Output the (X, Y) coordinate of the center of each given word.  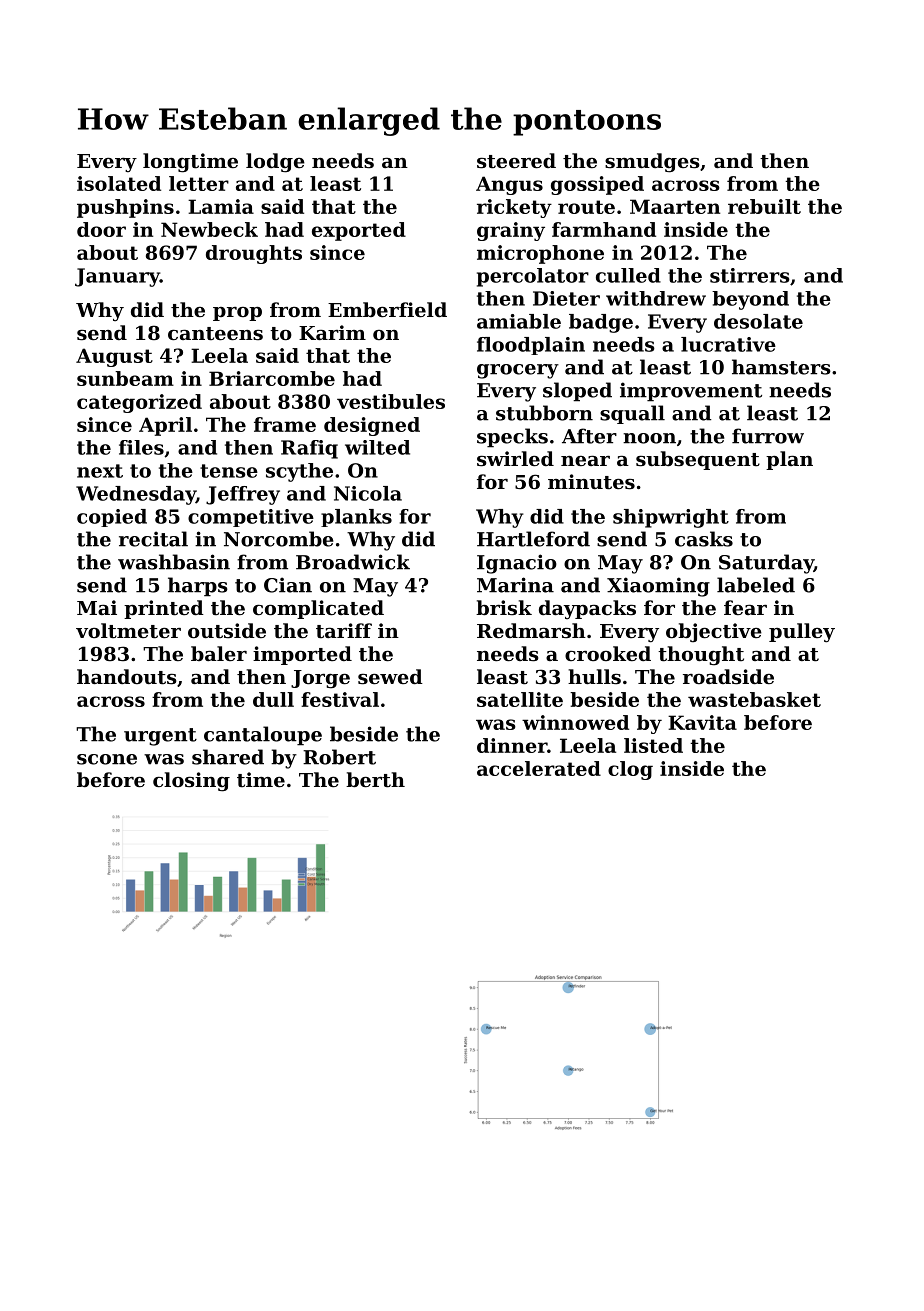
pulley (802, 633)
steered (516, 161)
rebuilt (764, 206)
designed (372, 426)
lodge (275, 163)
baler (219, 653)
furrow (768, 436)
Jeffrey (243, 495)
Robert (339, 757)
